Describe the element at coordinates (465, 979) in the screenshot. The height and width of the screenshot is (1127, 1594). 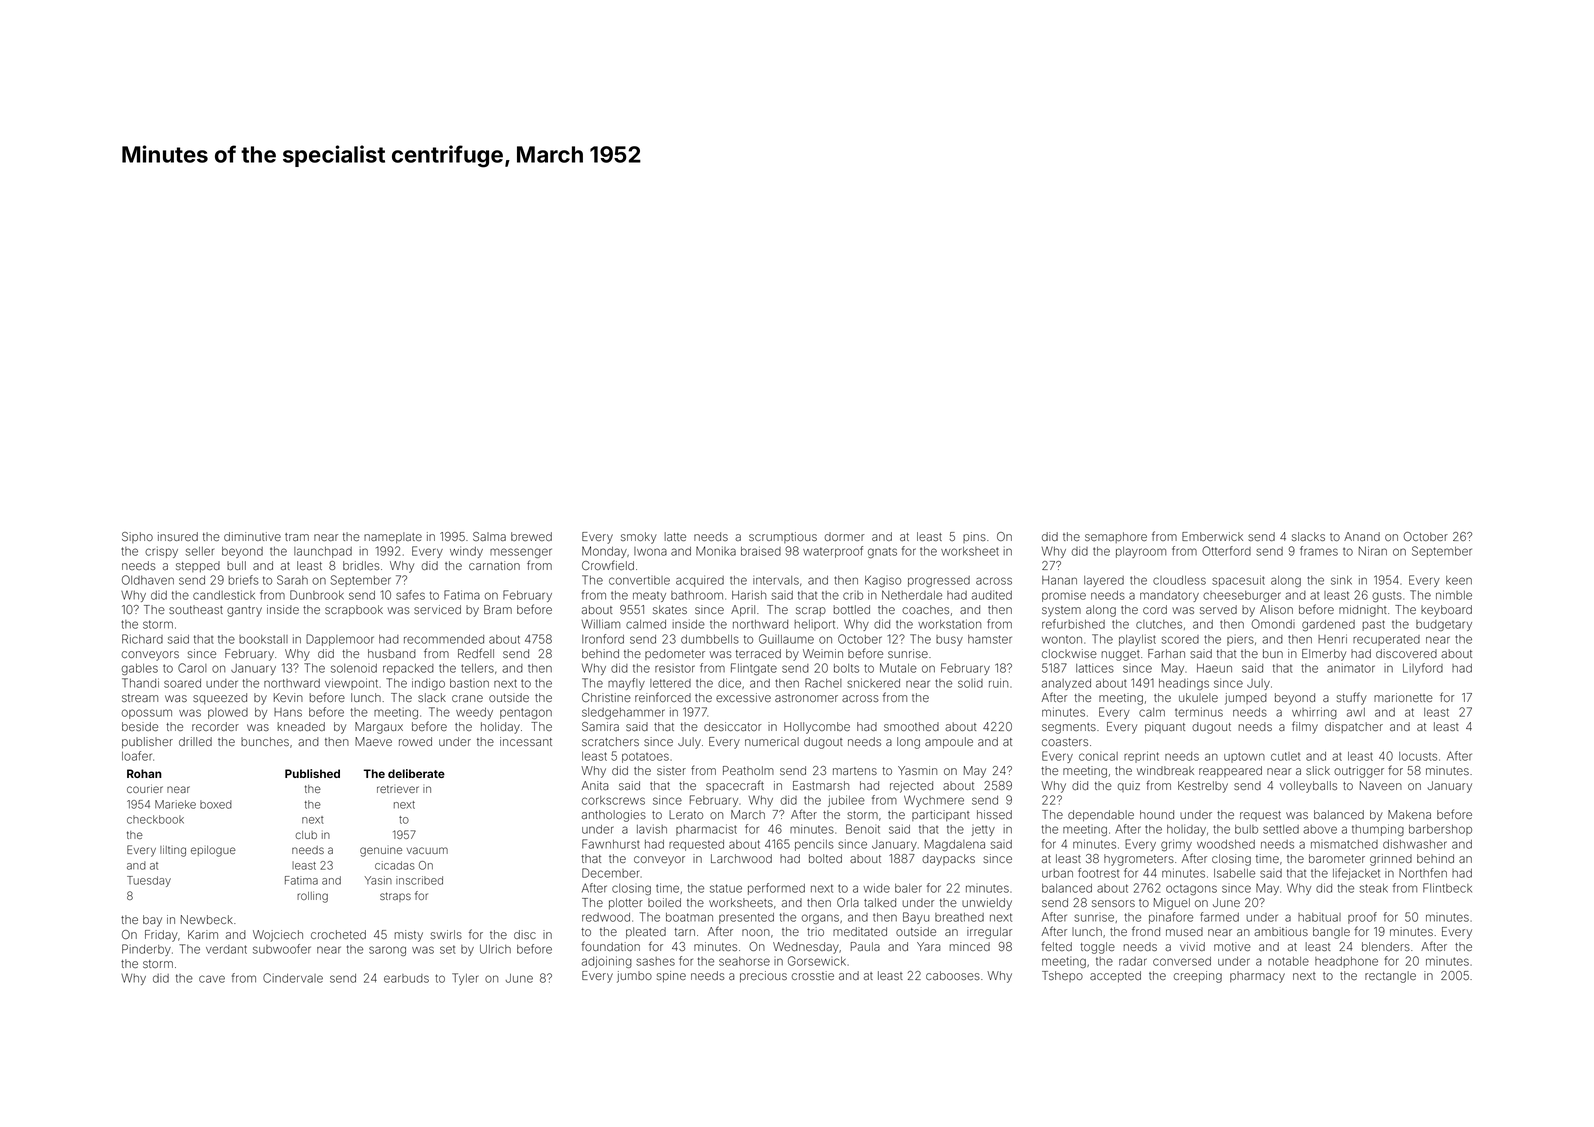
I see `Tyler` at that location.
